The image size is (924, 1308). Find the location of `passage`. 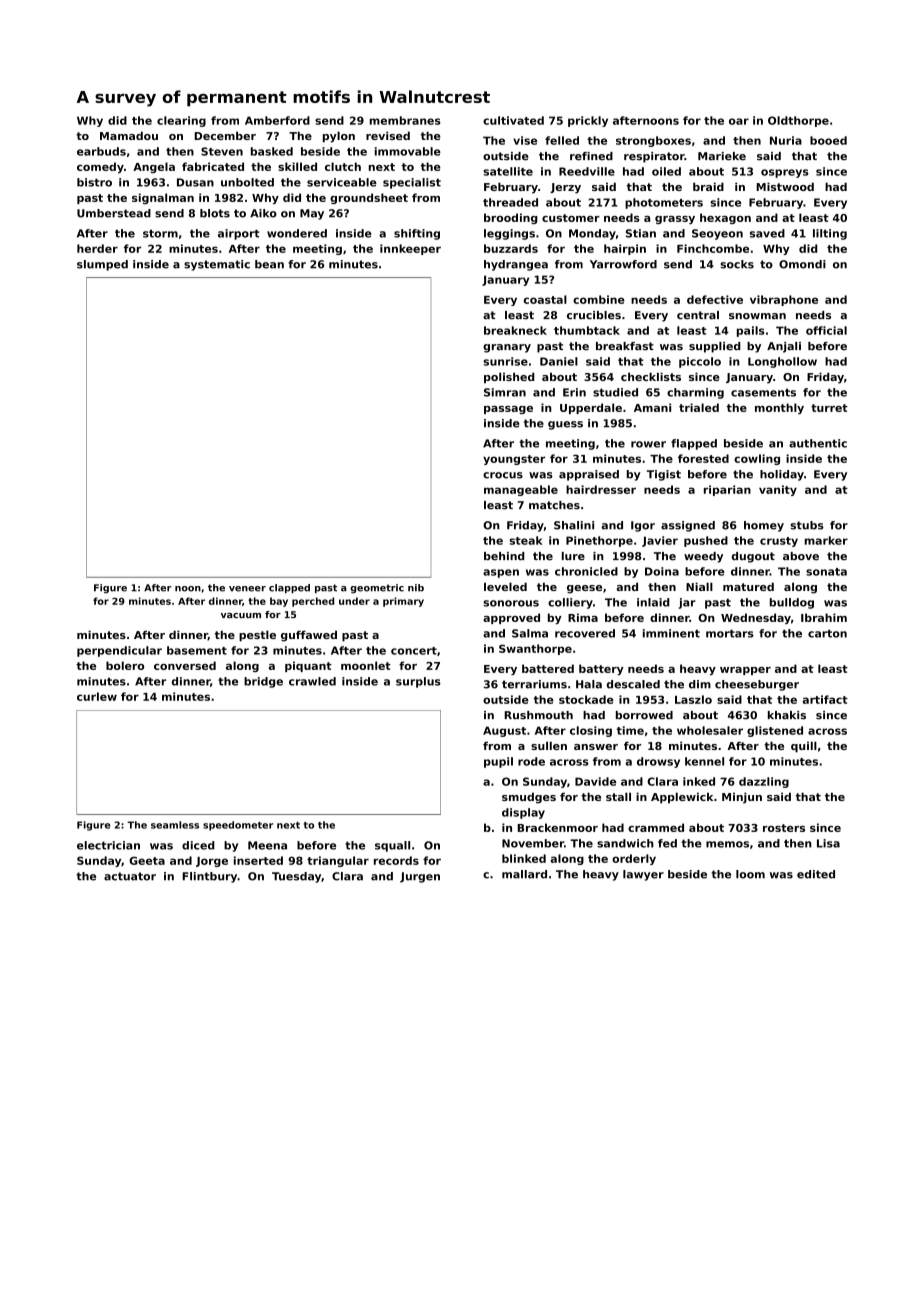

passage is located at coordinates (508, 410).
